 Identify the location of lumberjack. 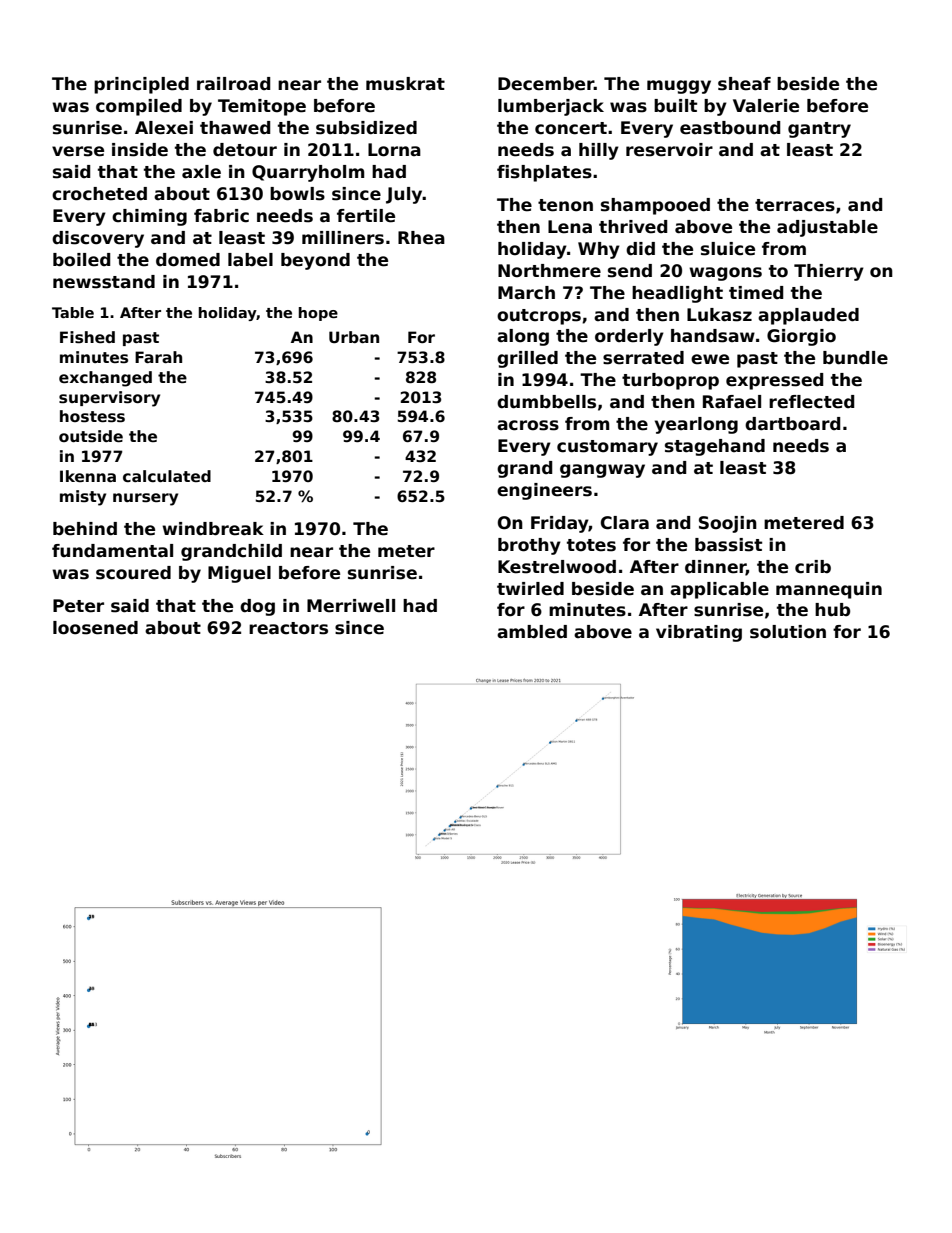
(551, 107).
